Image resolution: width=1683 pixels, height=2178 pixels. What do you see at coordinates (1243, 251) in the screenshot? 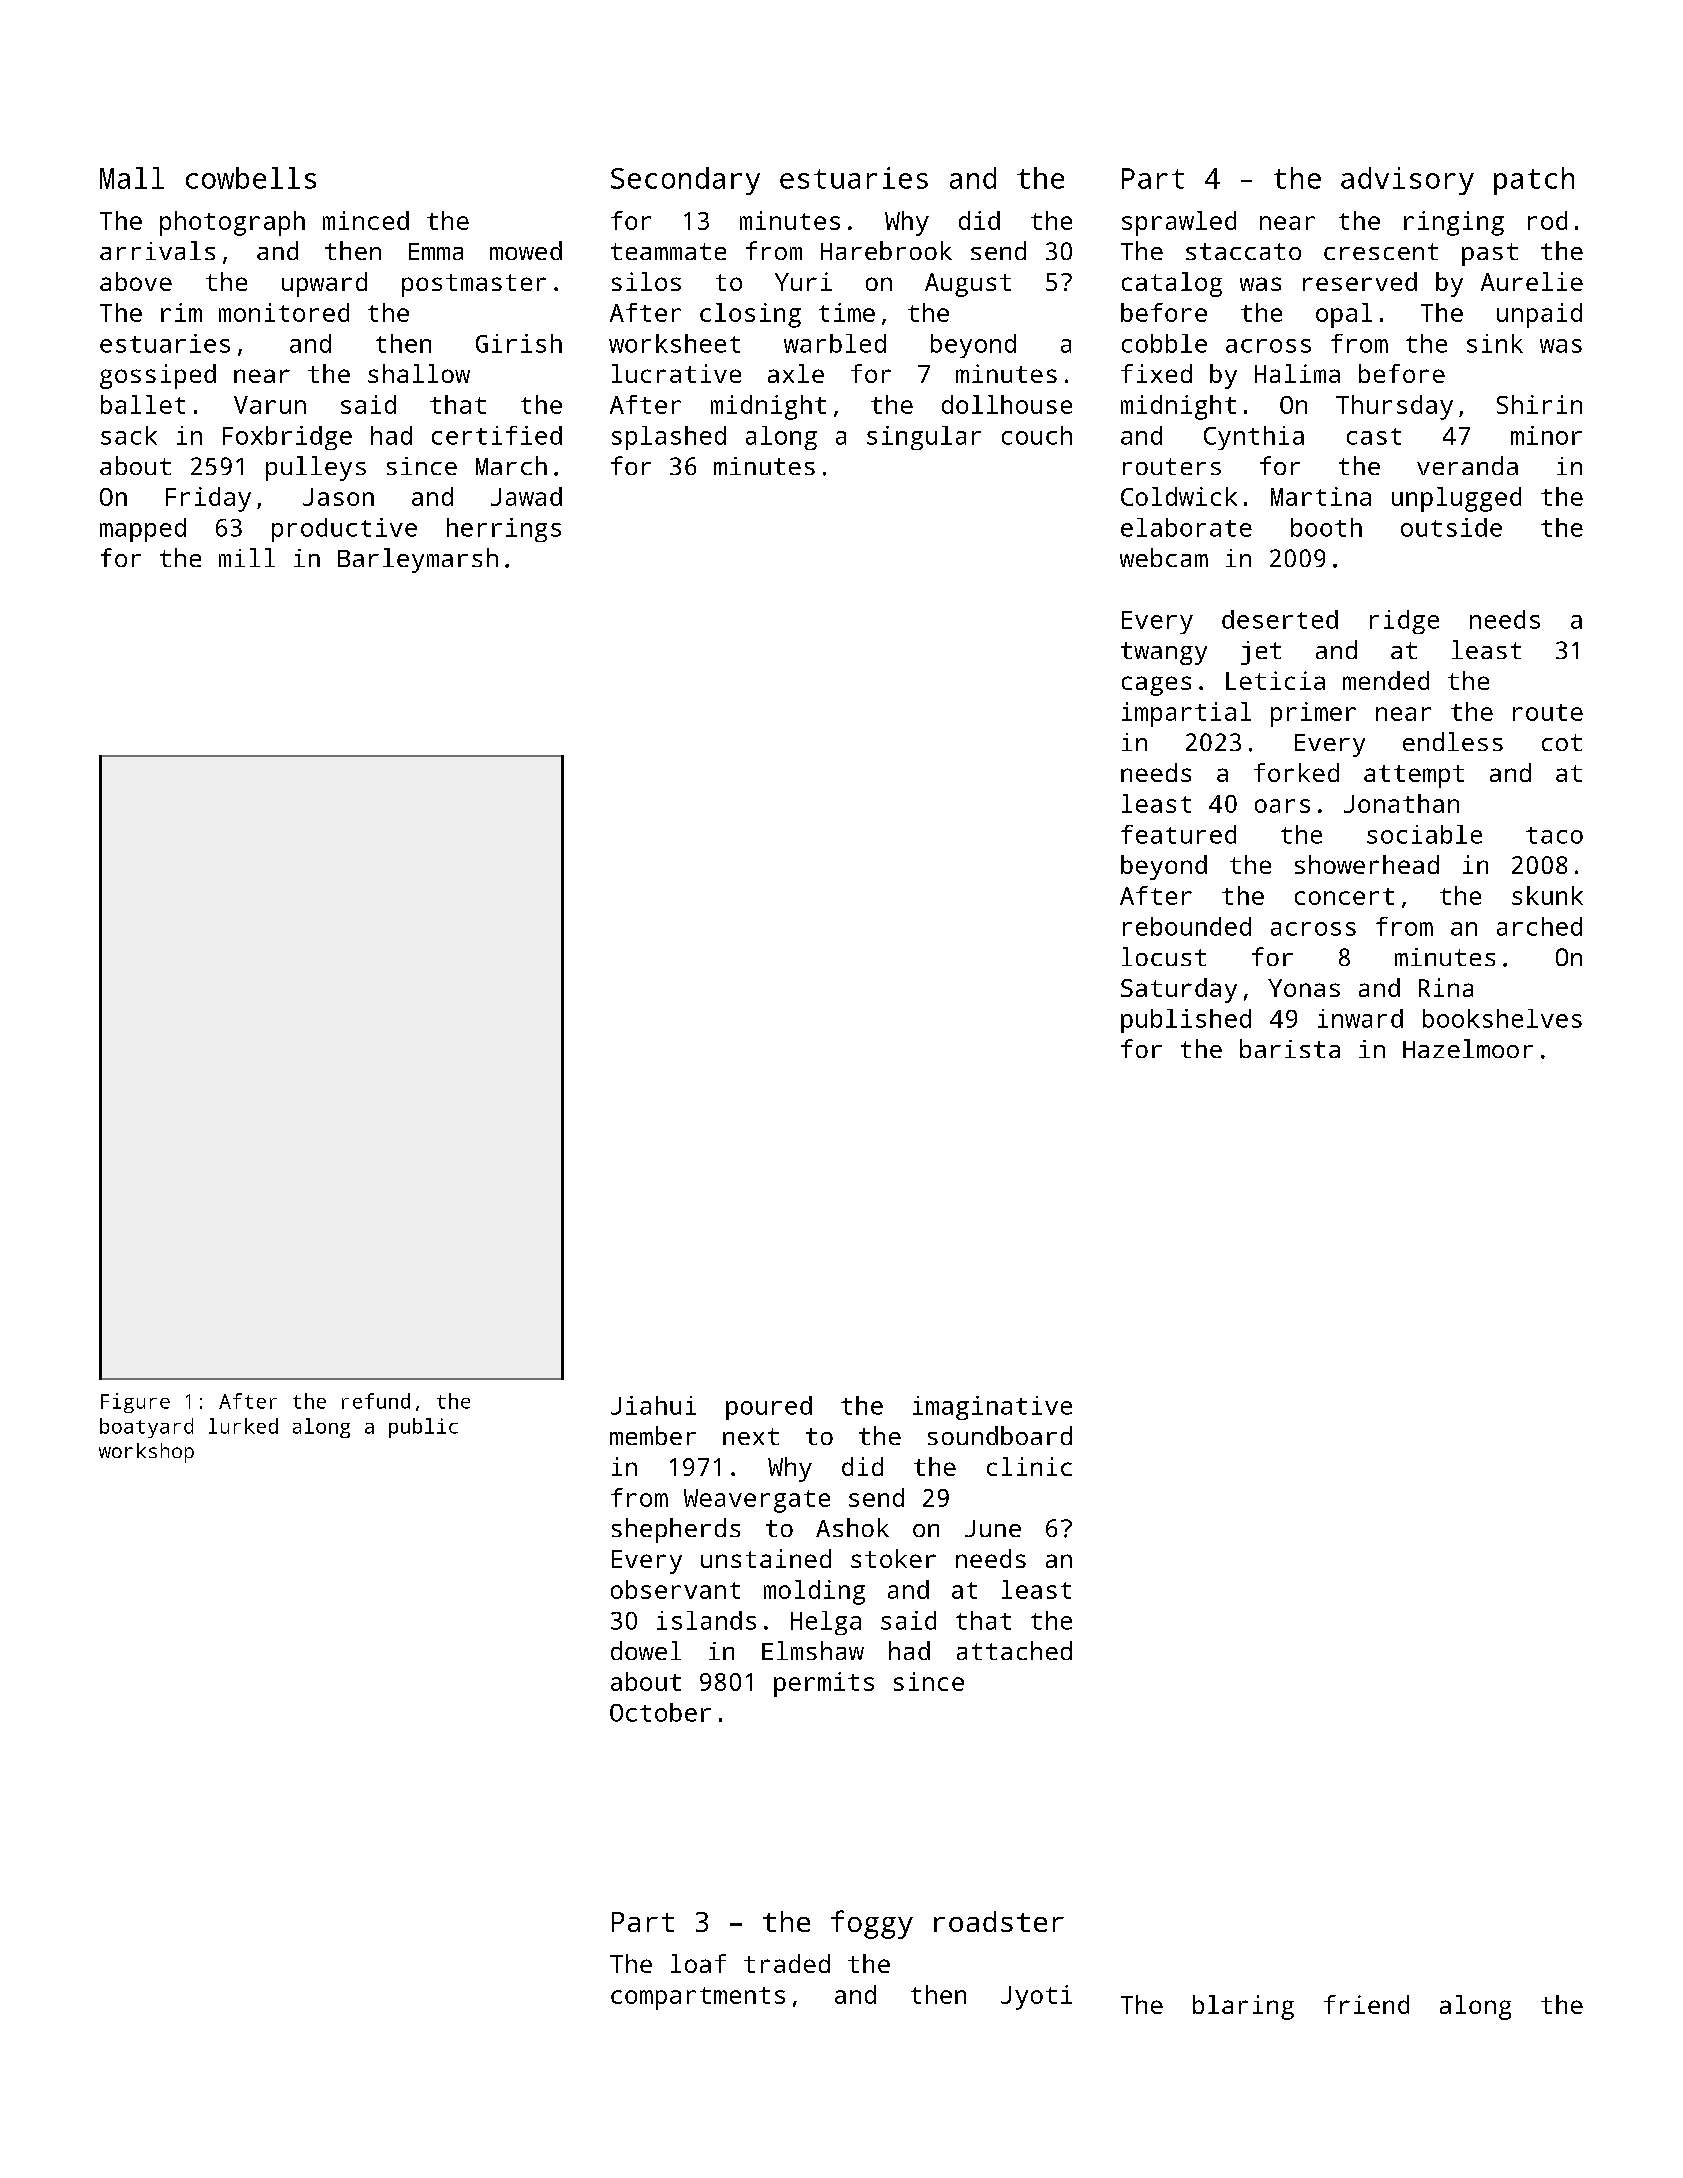
I see `staccato` at bounding box center [1243, 251].
